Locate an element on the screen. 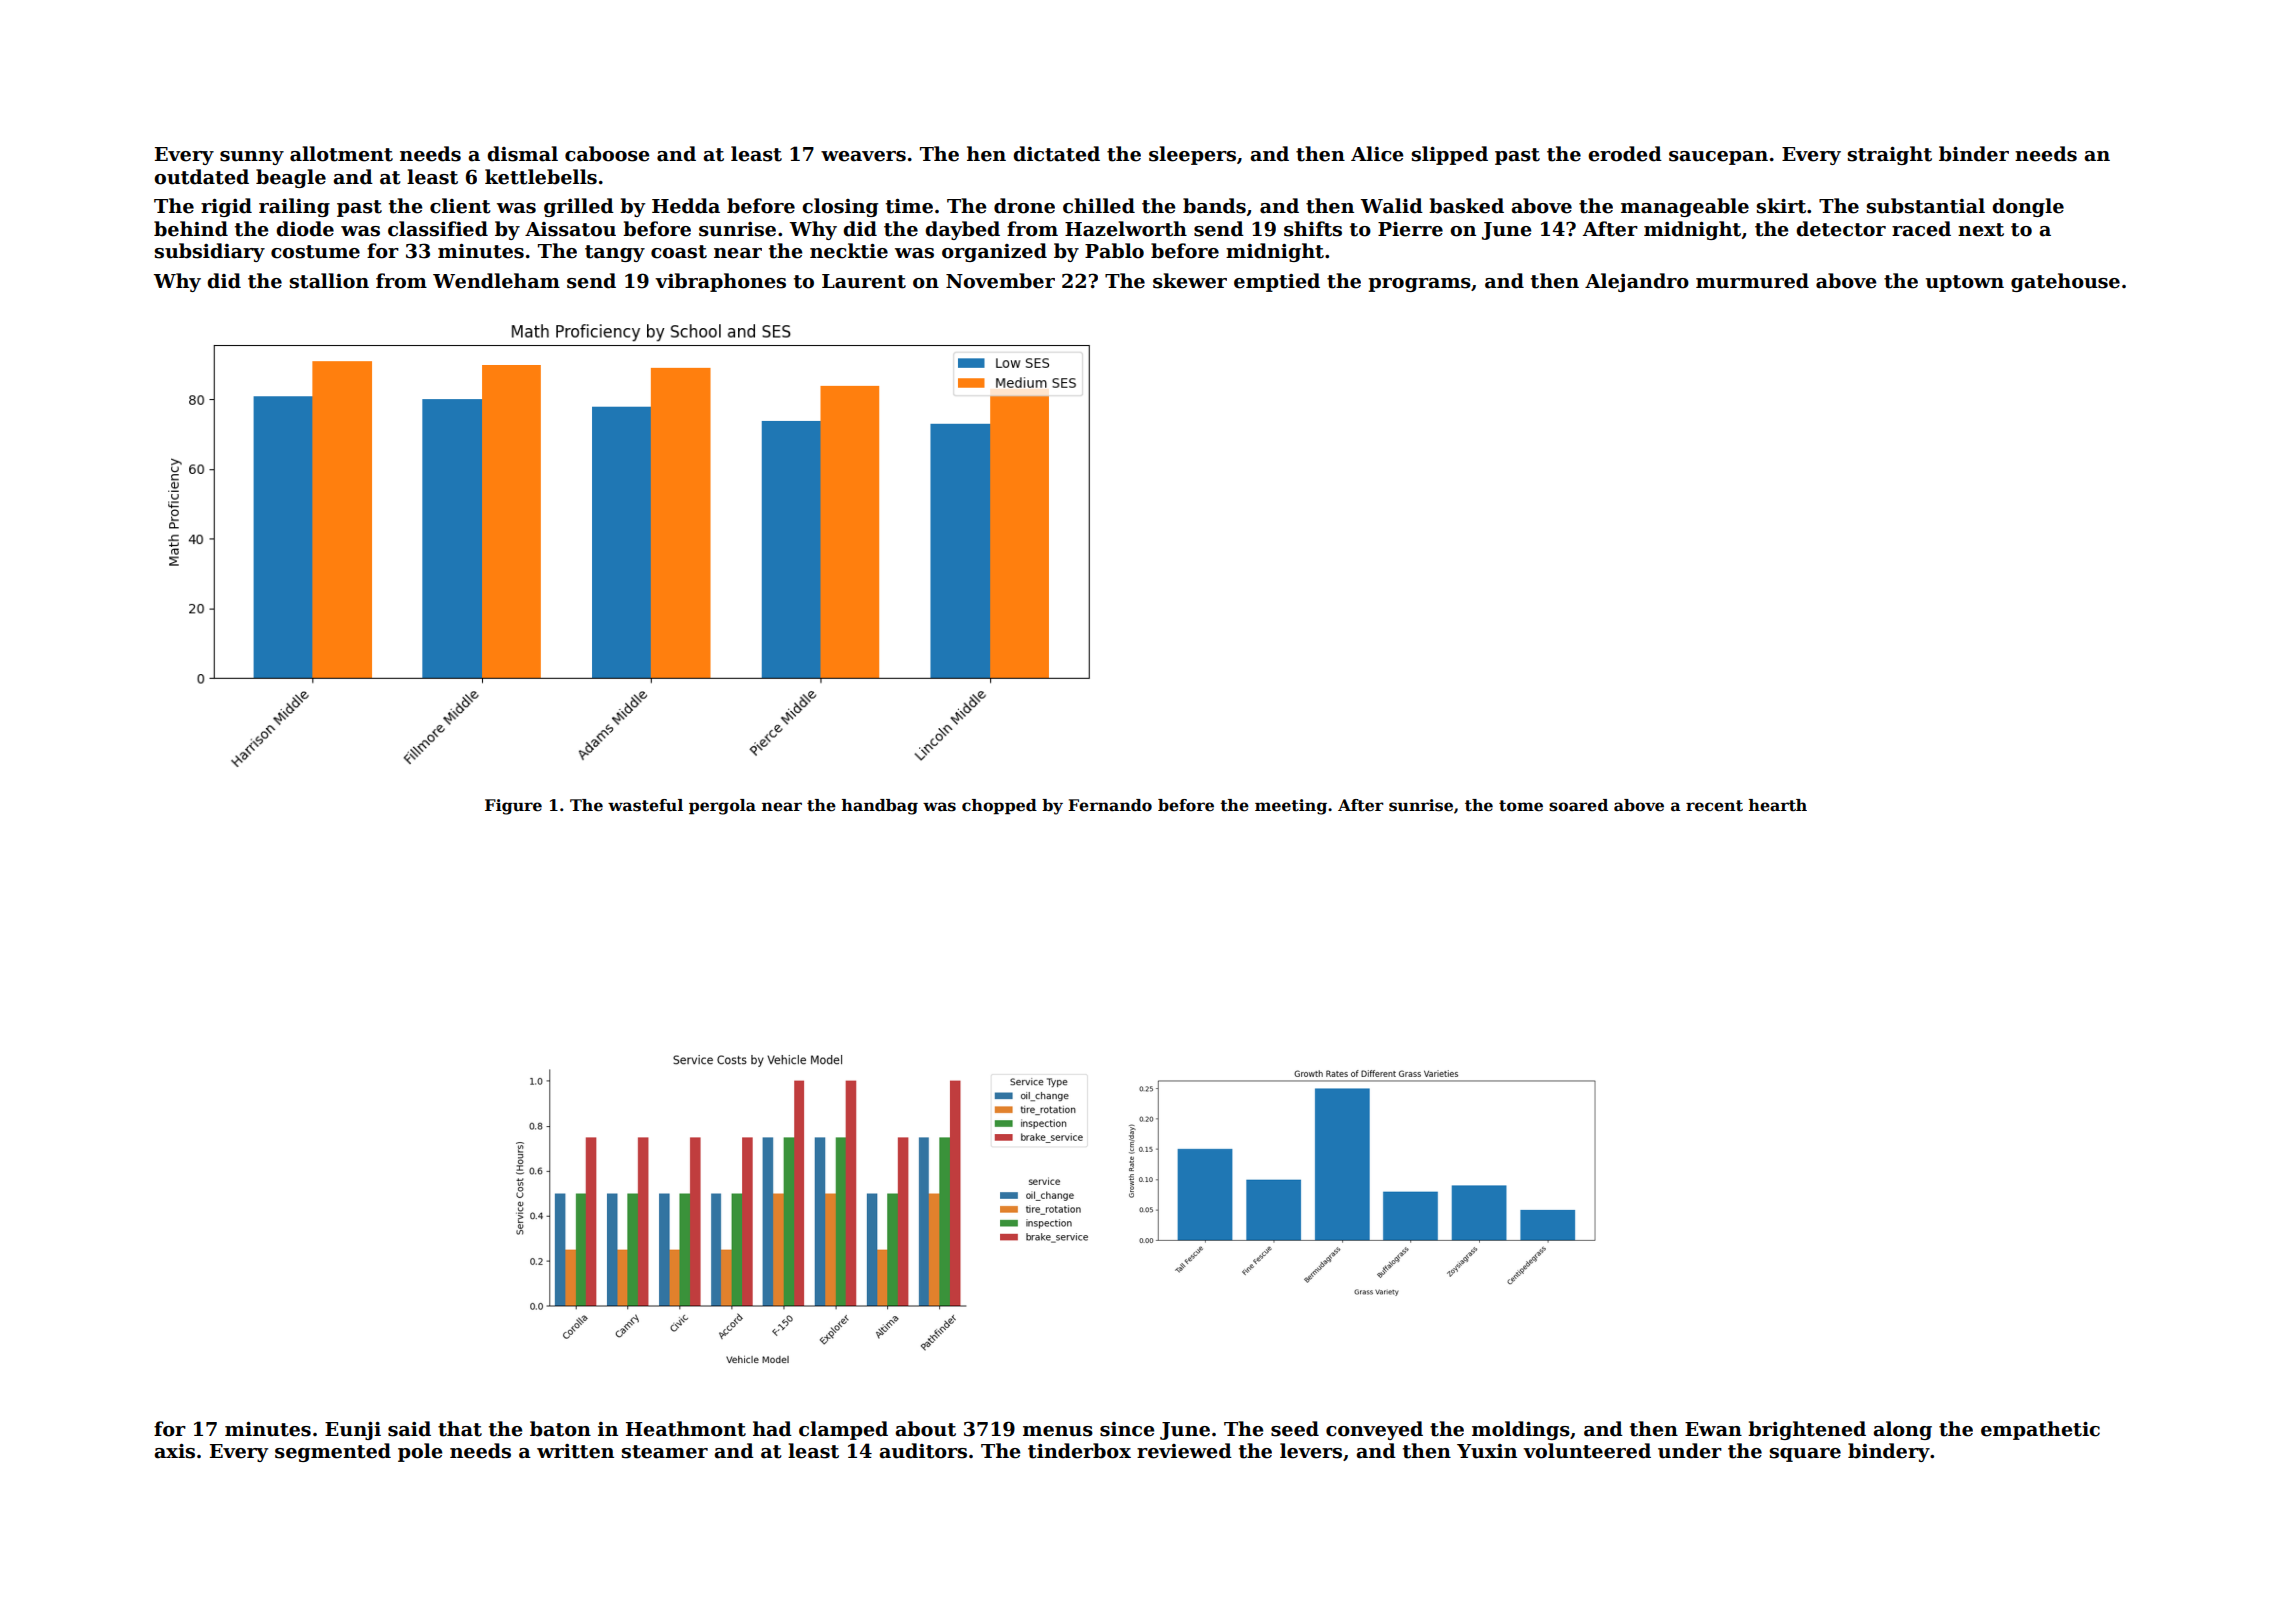  empathetic is located at coordinates (2040, 1430).
